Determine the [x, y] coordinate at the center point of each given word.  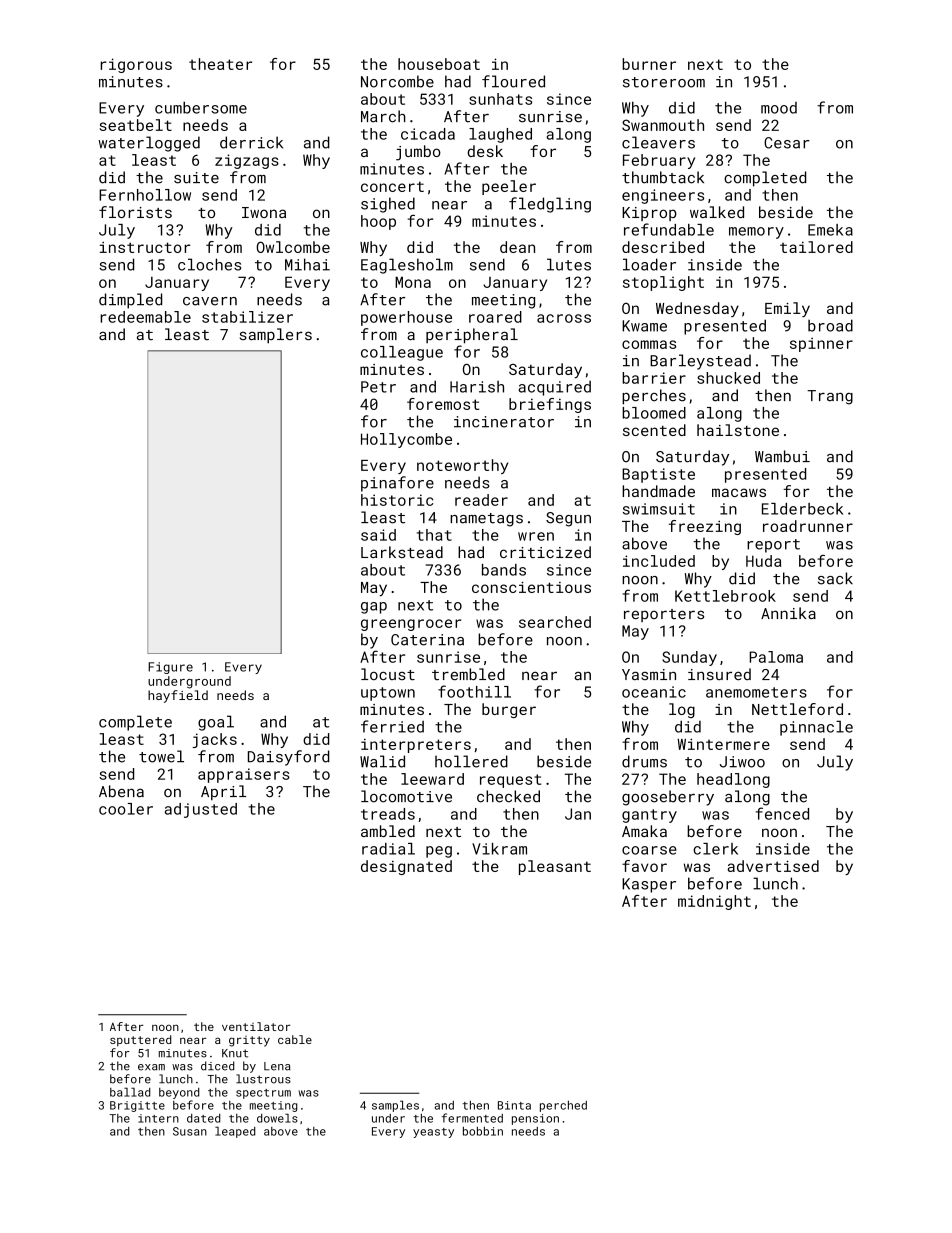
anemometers [756, 692]
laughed [500, 135]
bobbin [483, 1131]
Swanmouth [663, 125]
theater [220, 64]
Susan [190, 1131]
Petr [378, 387]
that [434, 535]
